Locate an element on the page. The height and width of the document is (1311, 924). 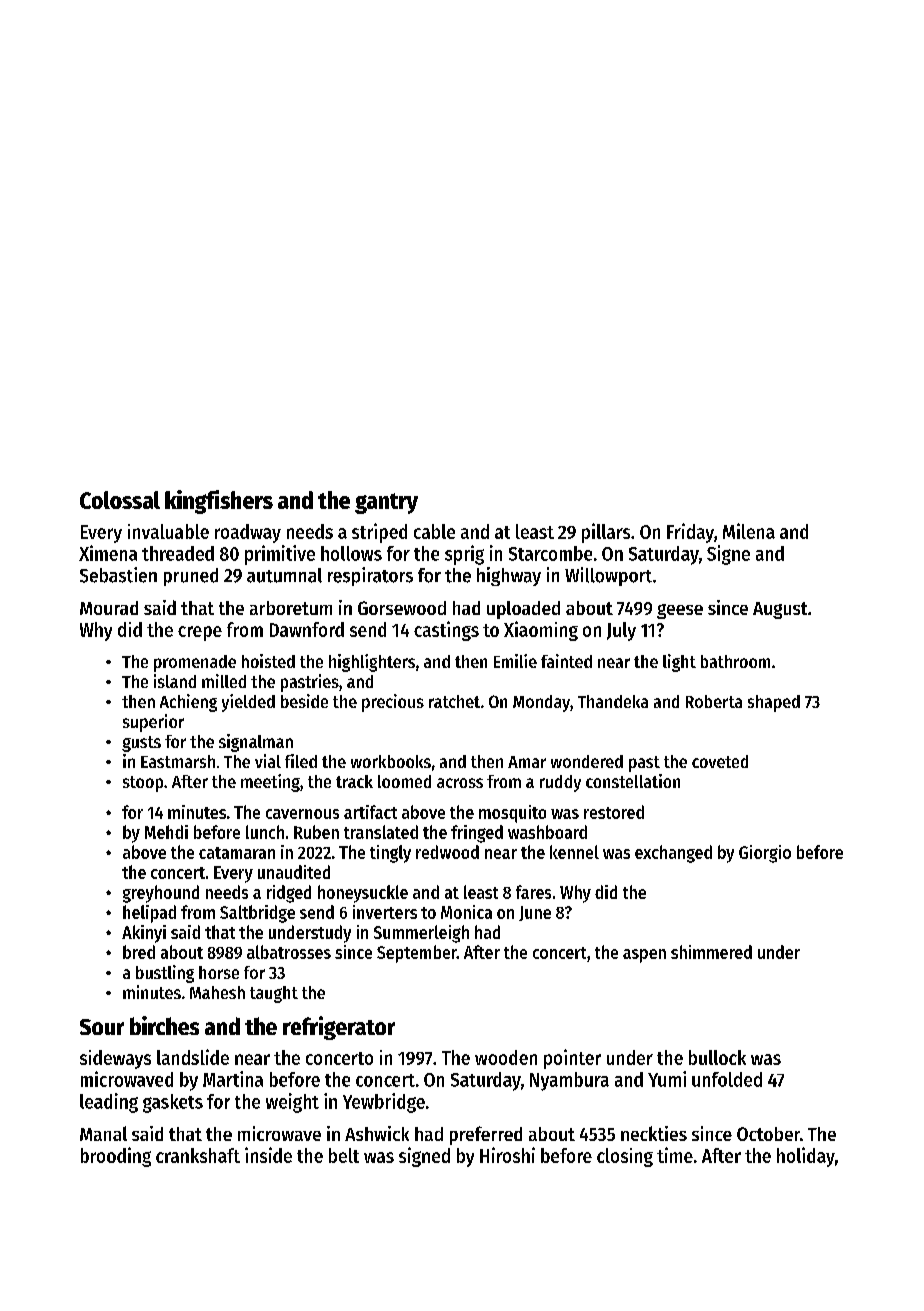
brooding is located at coordinates (116, 1157).
